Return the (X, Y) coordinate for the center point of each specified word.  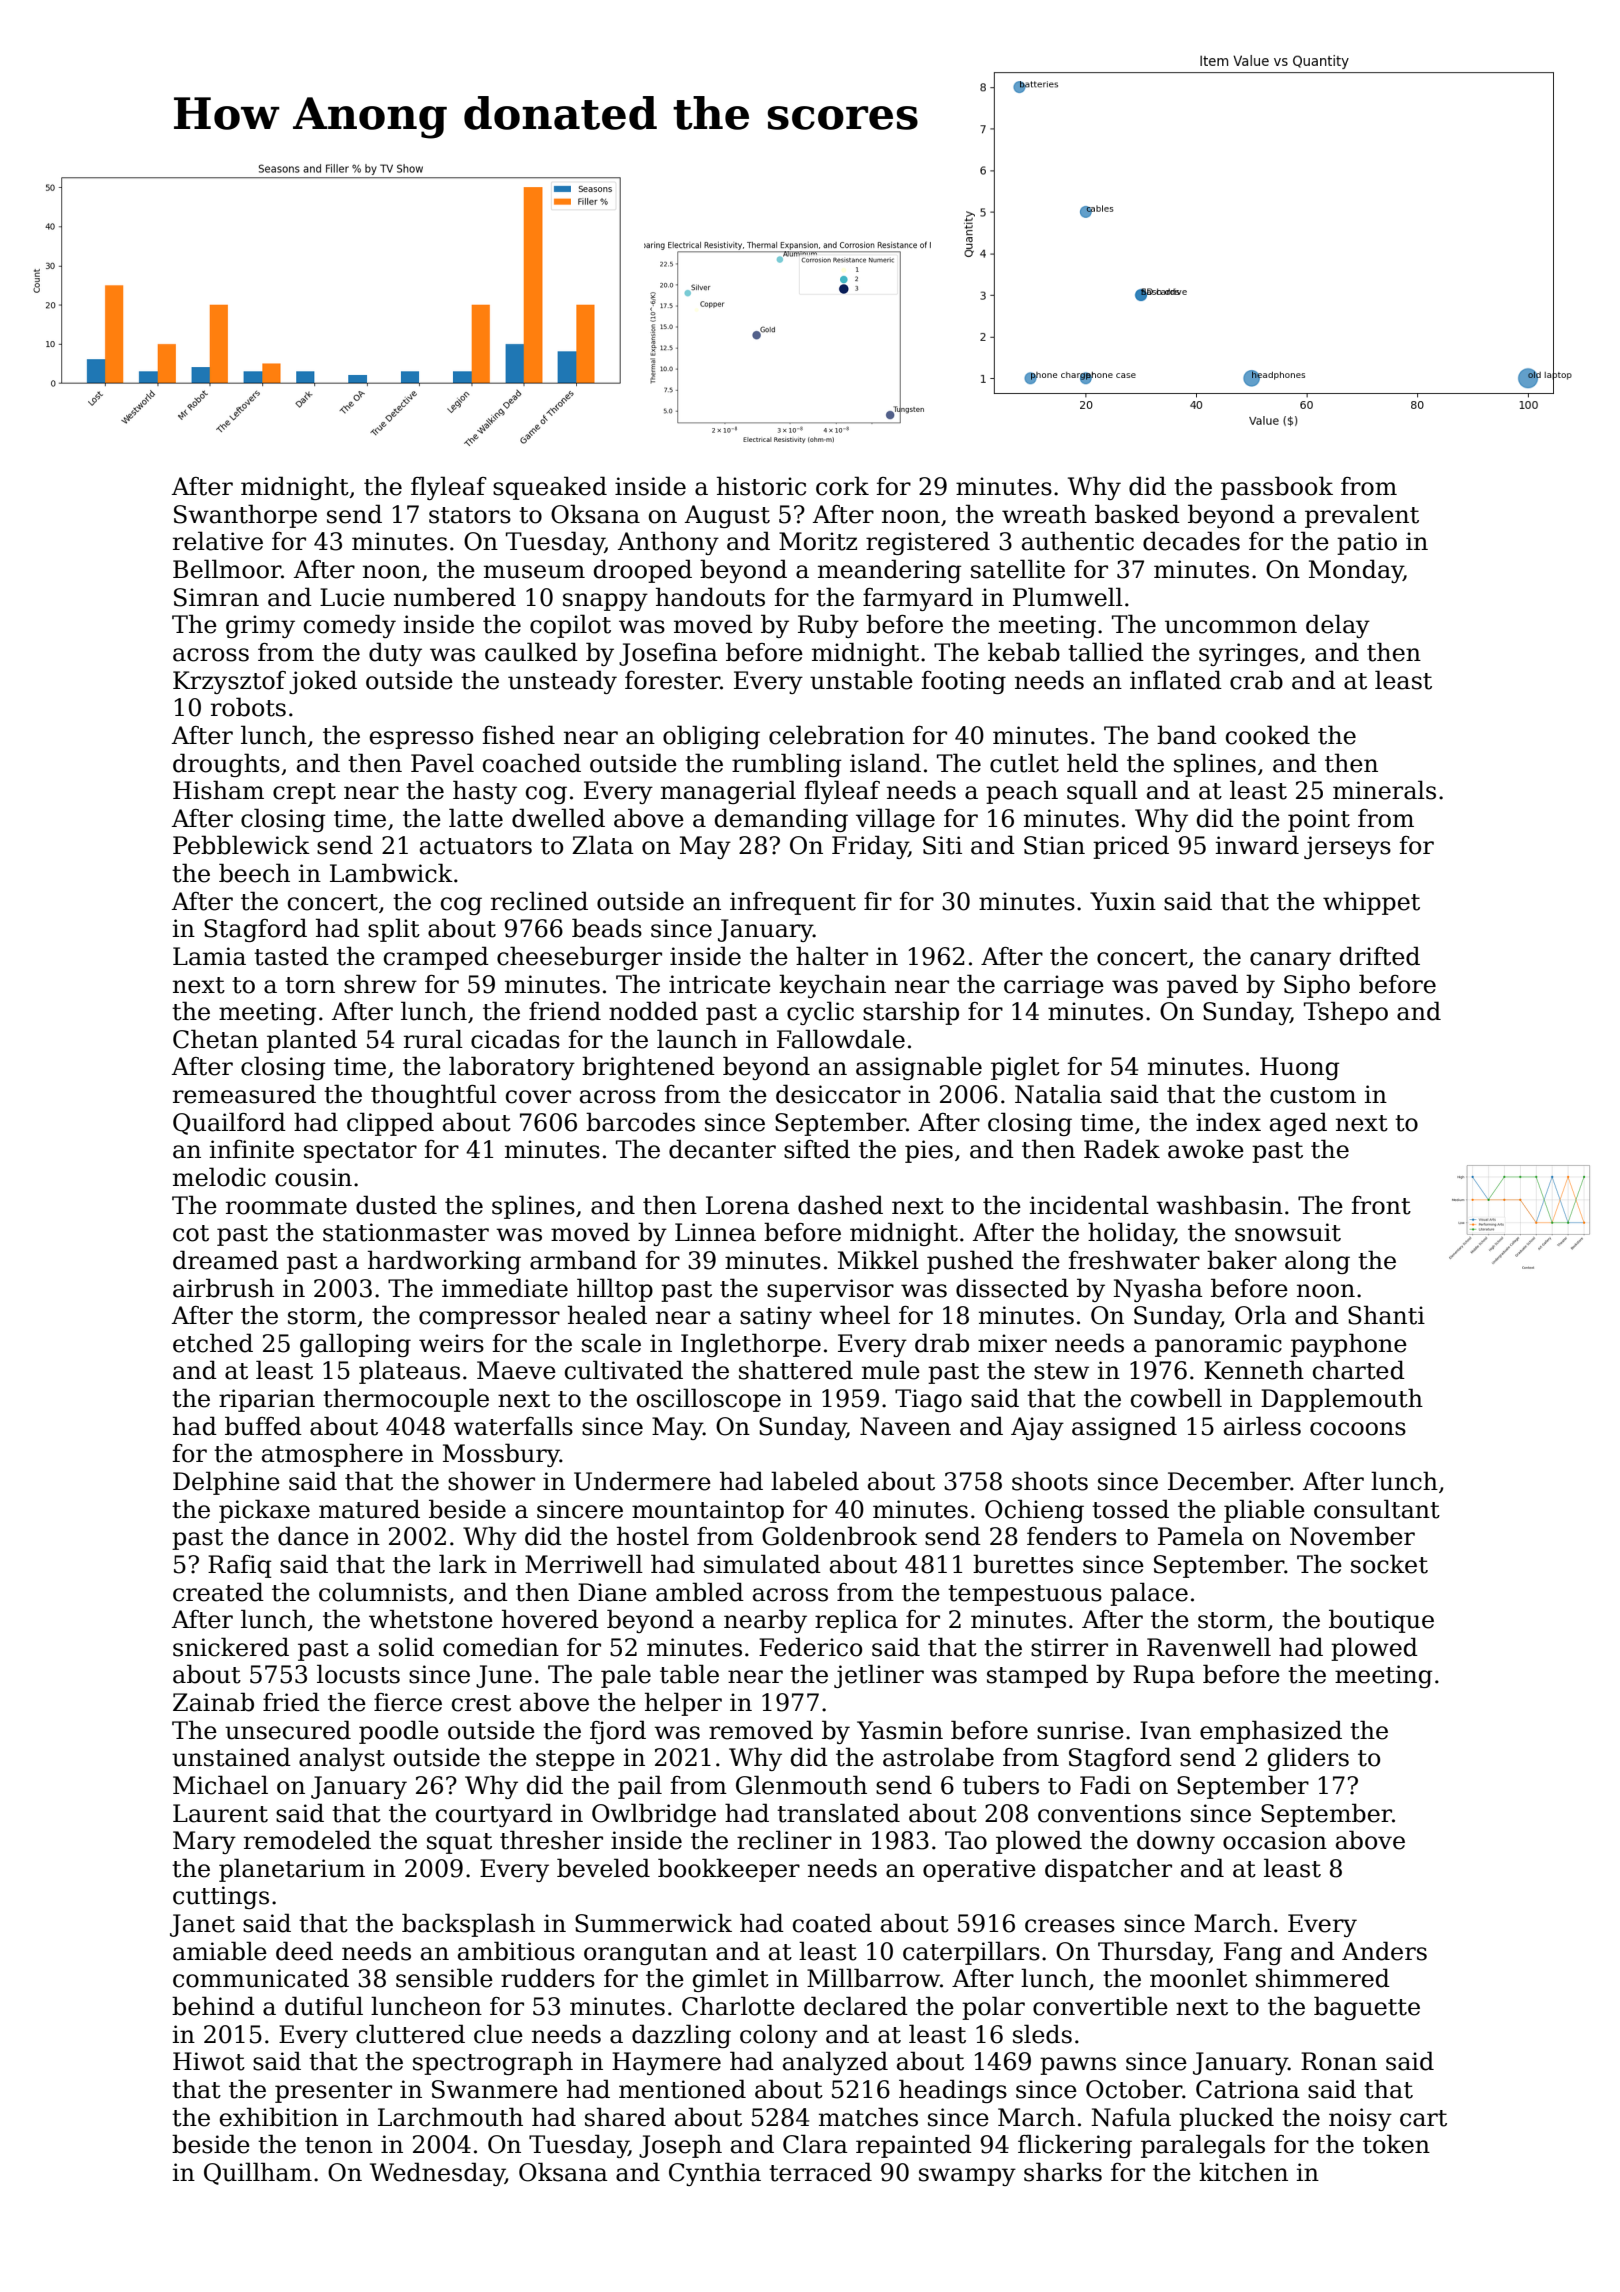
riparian (267, 1400)
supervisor (830, 1290)
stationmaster (406, 1232)
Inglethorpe (751, 1345)
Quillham (258, 2173)
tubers (1001, 1785)
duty (395, 654)
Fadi (1105, 1785)
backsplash (468, 1925)
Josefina (668, 654)
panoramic (1218, 1345)
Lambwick (391, 873)
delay (1338, 626)
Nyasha (1158, 1290)
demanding (781, 820)
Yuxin (1123, 901)
